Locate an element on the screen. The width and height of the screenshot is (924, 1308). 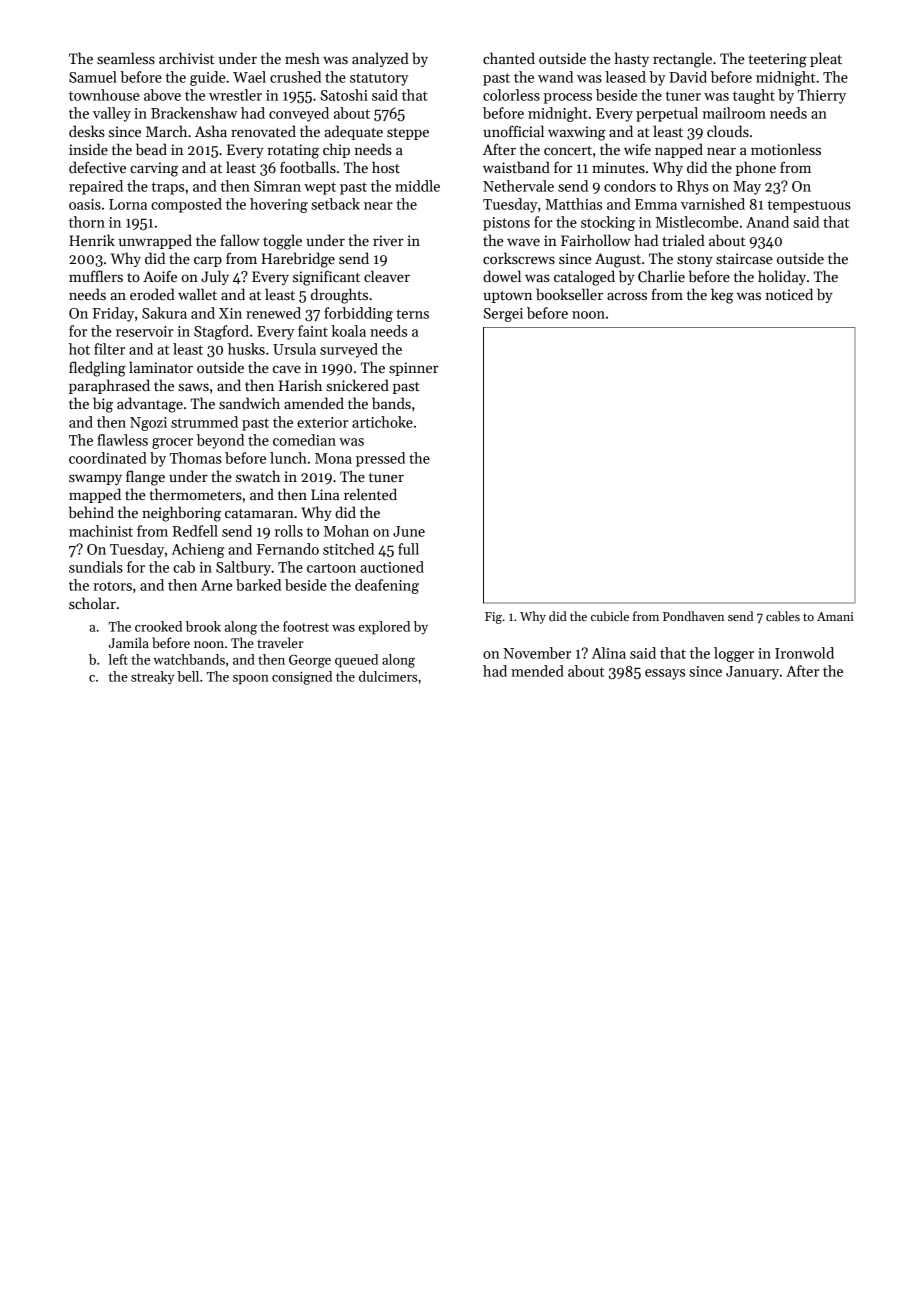
brook is located at coordinates (203, 626).
